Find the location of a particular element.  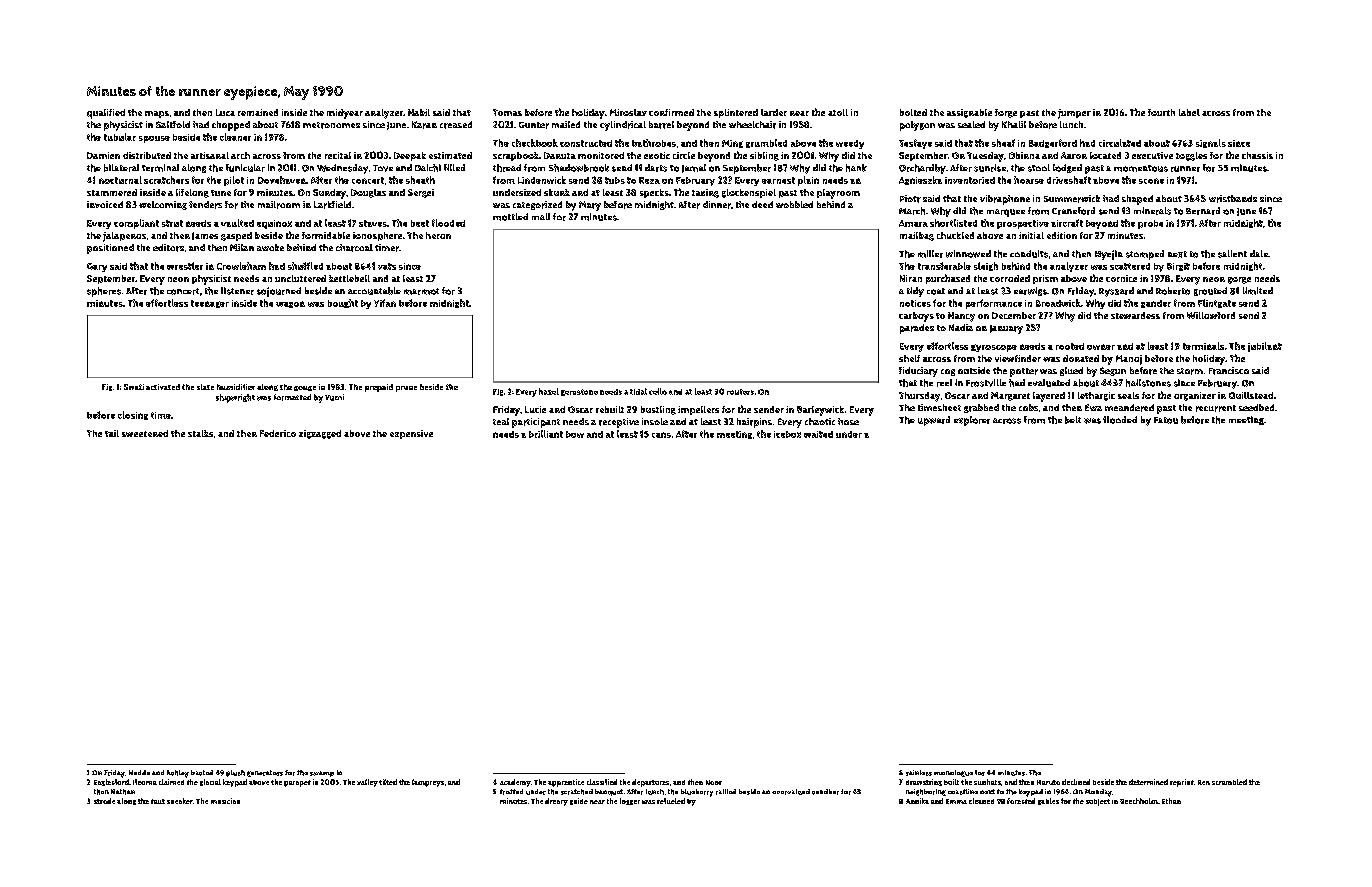

wheelchair is located at coordinates (752, 125).
